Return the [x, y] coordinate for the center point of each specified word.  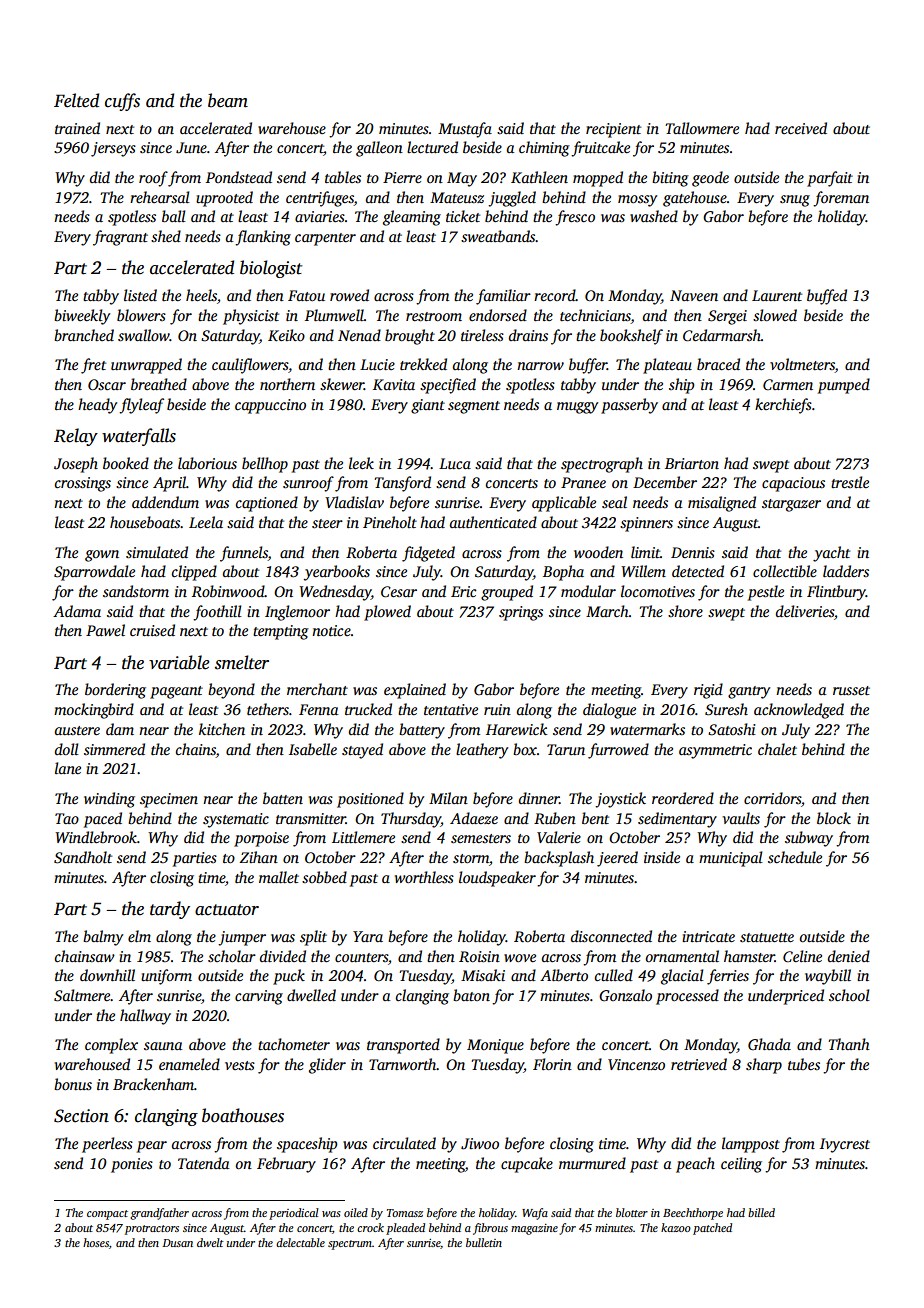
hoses [96, 1242]
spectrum [350, 1245]
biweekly [82, 317]
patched [712, 1229]
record [555, 295]
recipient [613, 130]
